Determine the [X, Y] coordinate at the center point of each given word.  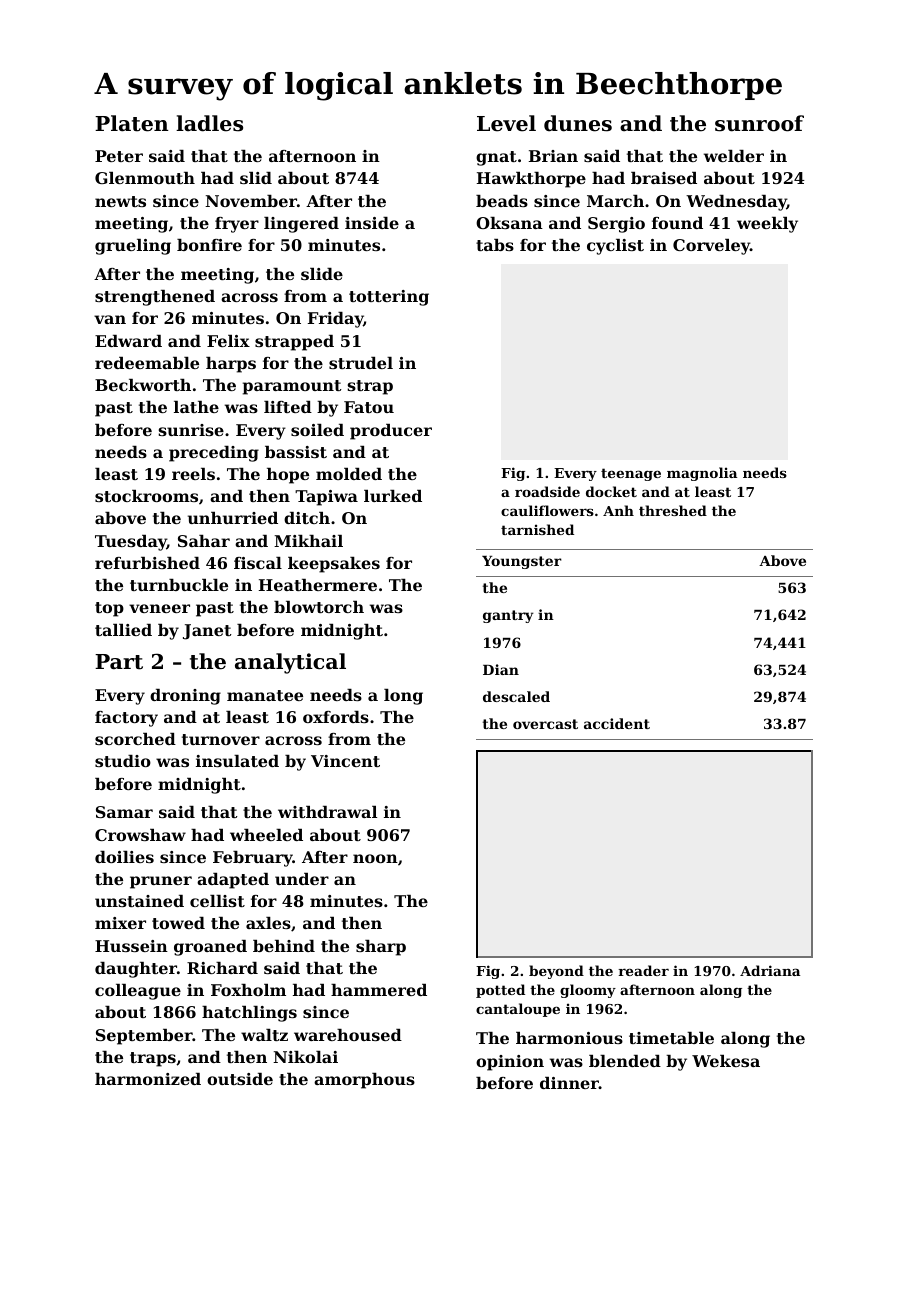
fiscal [258, 563]
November [251, 201]
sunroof [759, 123]
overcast [545, 724]
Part [119, 662]
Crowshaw [140, 835]
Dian [501, 669]
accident [617, 723]
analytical [290, 663]
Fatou [369, 407]
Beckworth [143, 385]
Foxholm [248, 990]
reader [643, 970]
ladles [209, 123]
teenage [631, 474]
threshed [673, 510]
